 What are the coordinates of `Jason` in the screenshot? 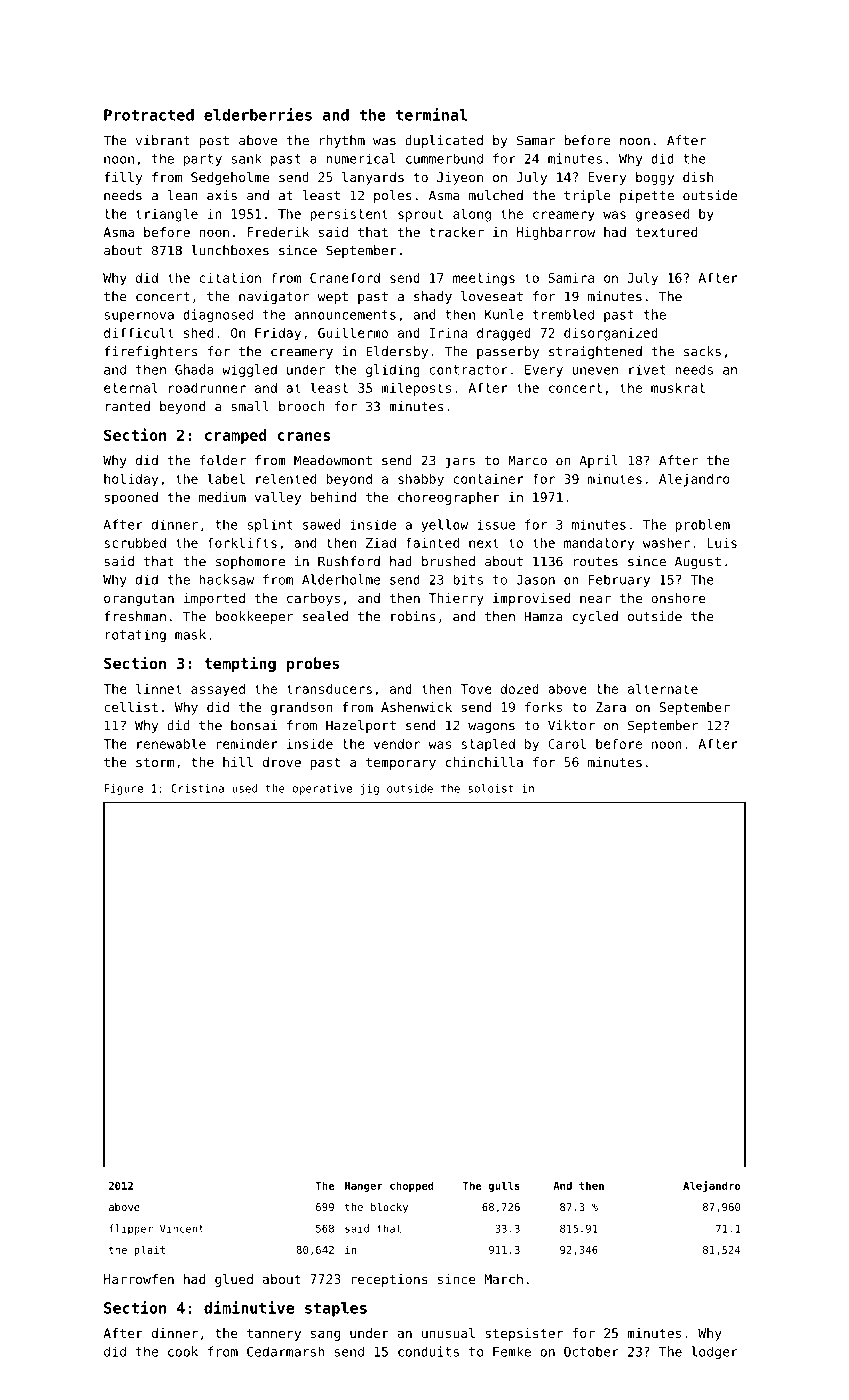 It's located at (535, 580).
